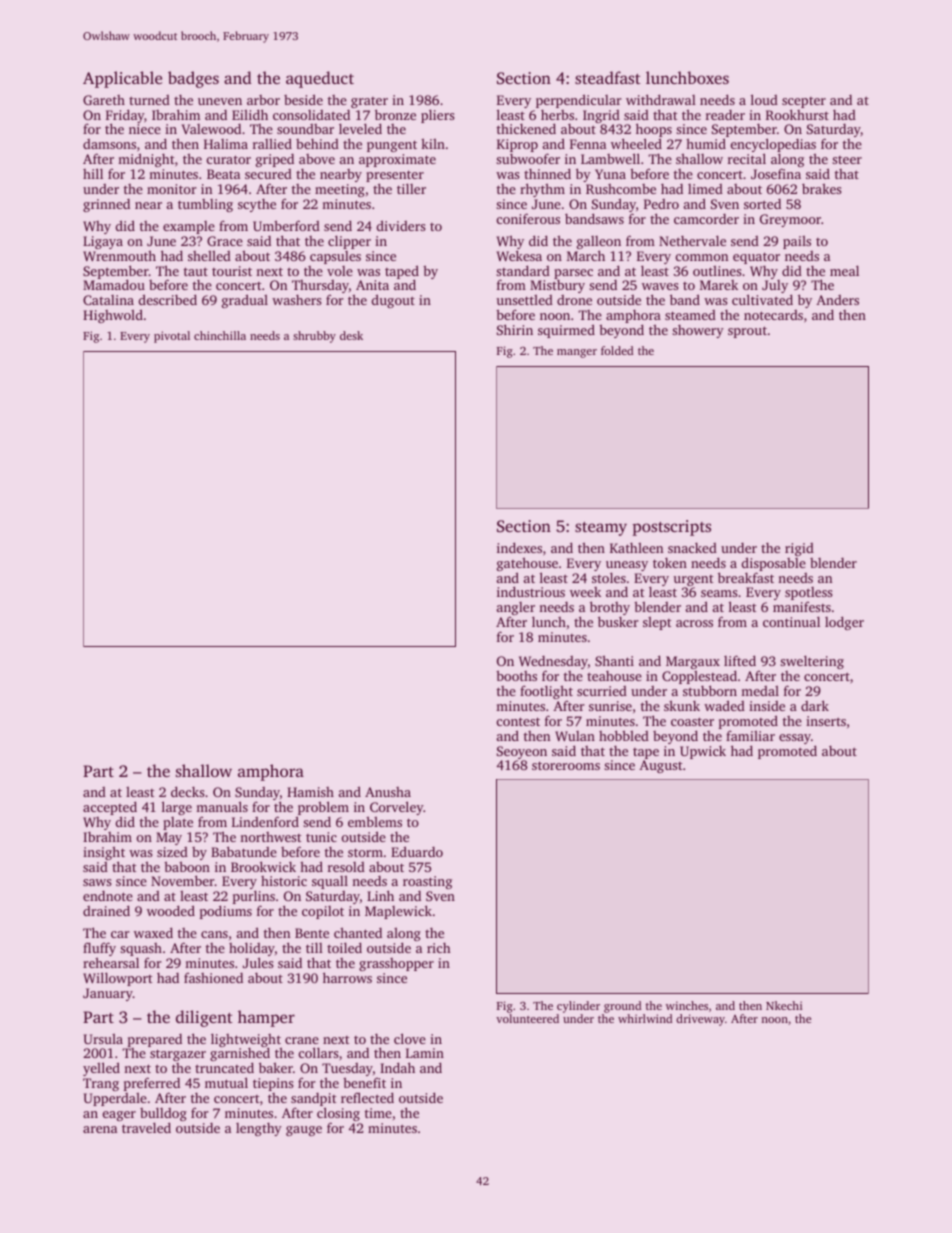 This screenshot has height=1233, width=952. What do you see at coordinates (804, 102) in the screenshot?
I see `scepter` at bounding box center [804, 102].
